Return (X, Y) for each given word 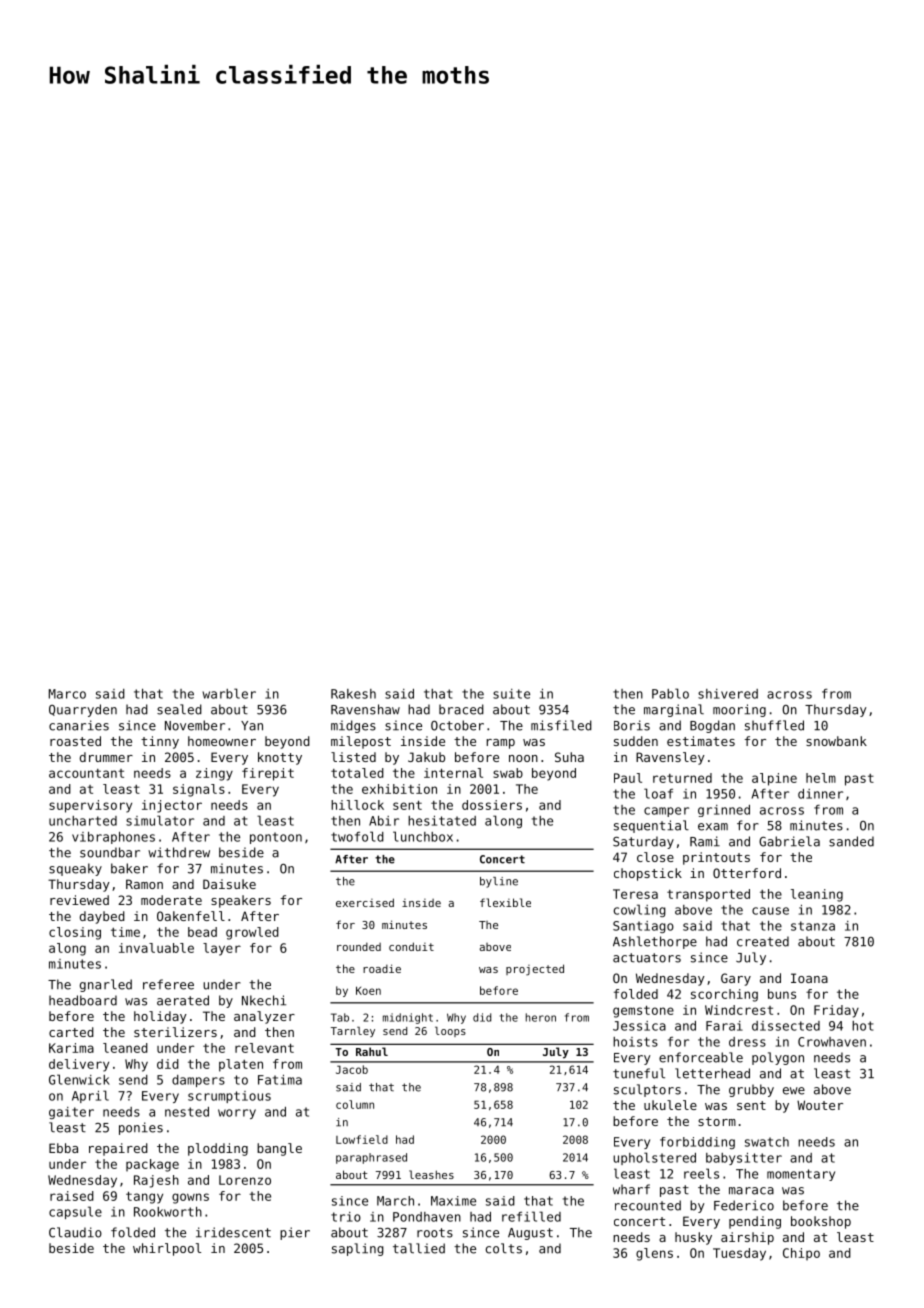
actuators (647, 958)
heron (541, 1017)
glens (654, 1254)
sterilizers (175, 1032)
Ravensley (670, 758)
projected (535, 970)
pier (295, 1233)
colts (504, 1248)
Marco (67, 694)
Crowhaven (832, 1042)
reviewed (79, 900)
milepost (361, 742)
